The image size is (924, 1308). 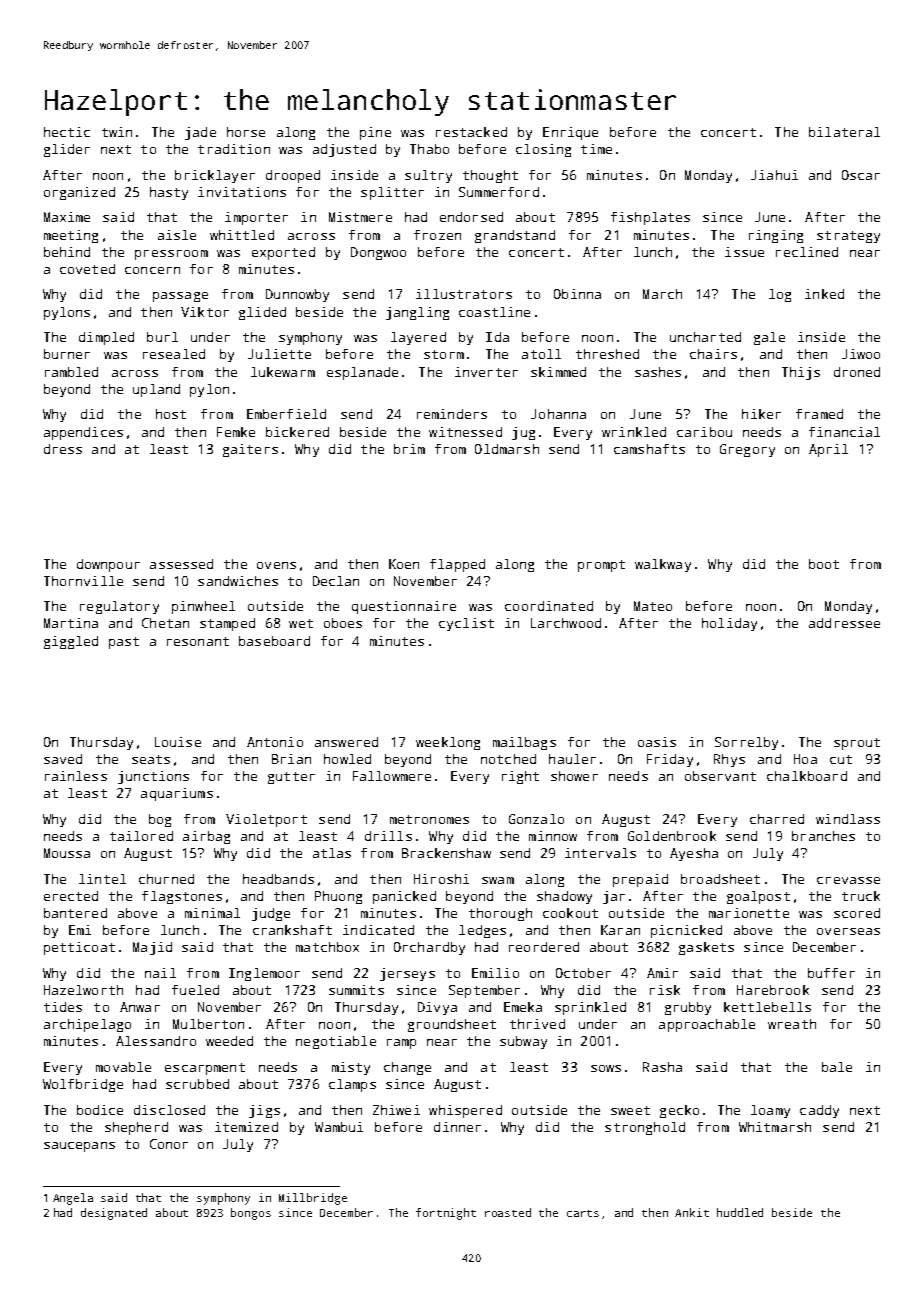 I want to click on holiday, so click(x=729, y=624).
